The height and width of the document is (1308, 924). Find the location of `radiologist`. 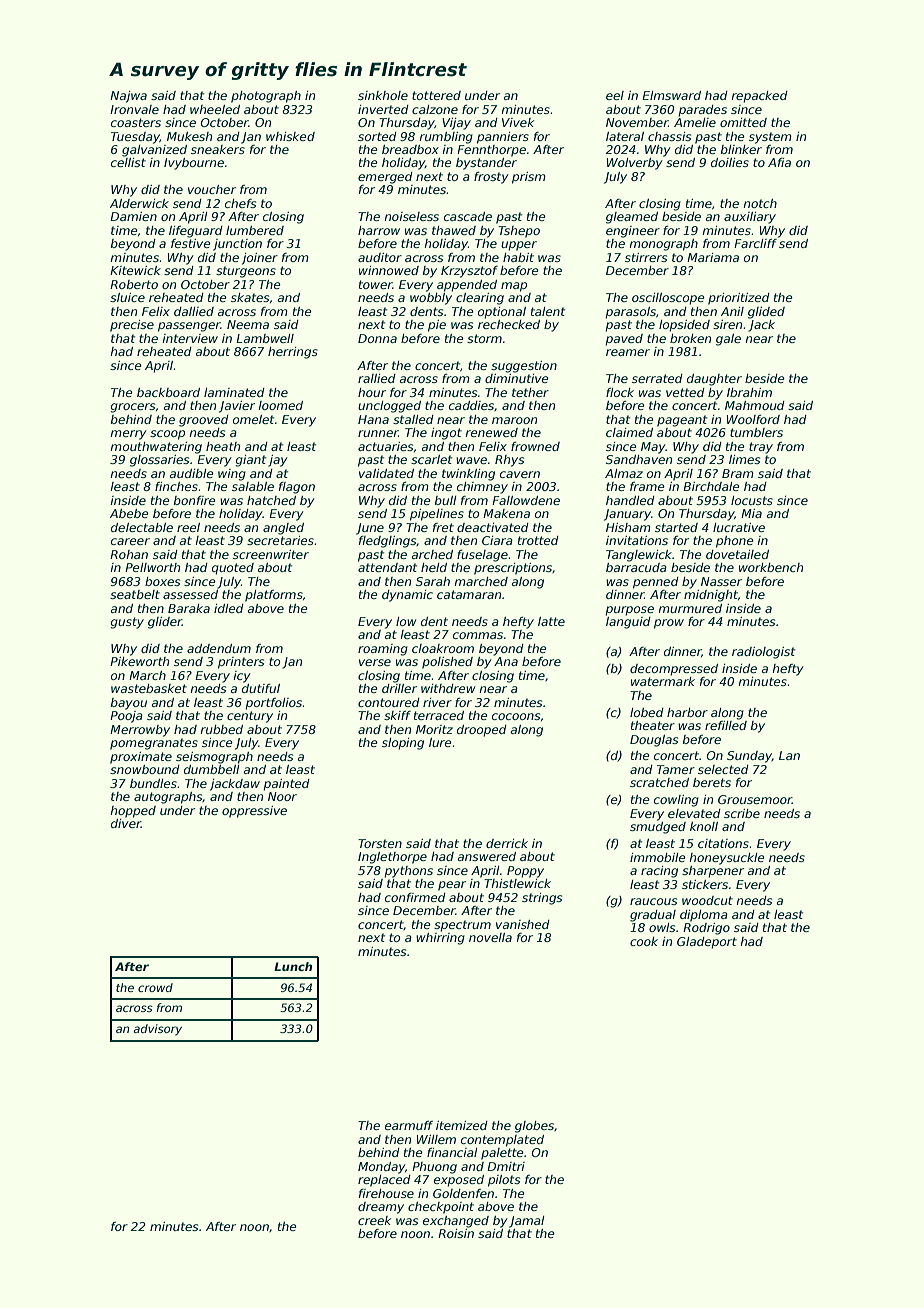

radiologist is located at coordinates (764, 653).
